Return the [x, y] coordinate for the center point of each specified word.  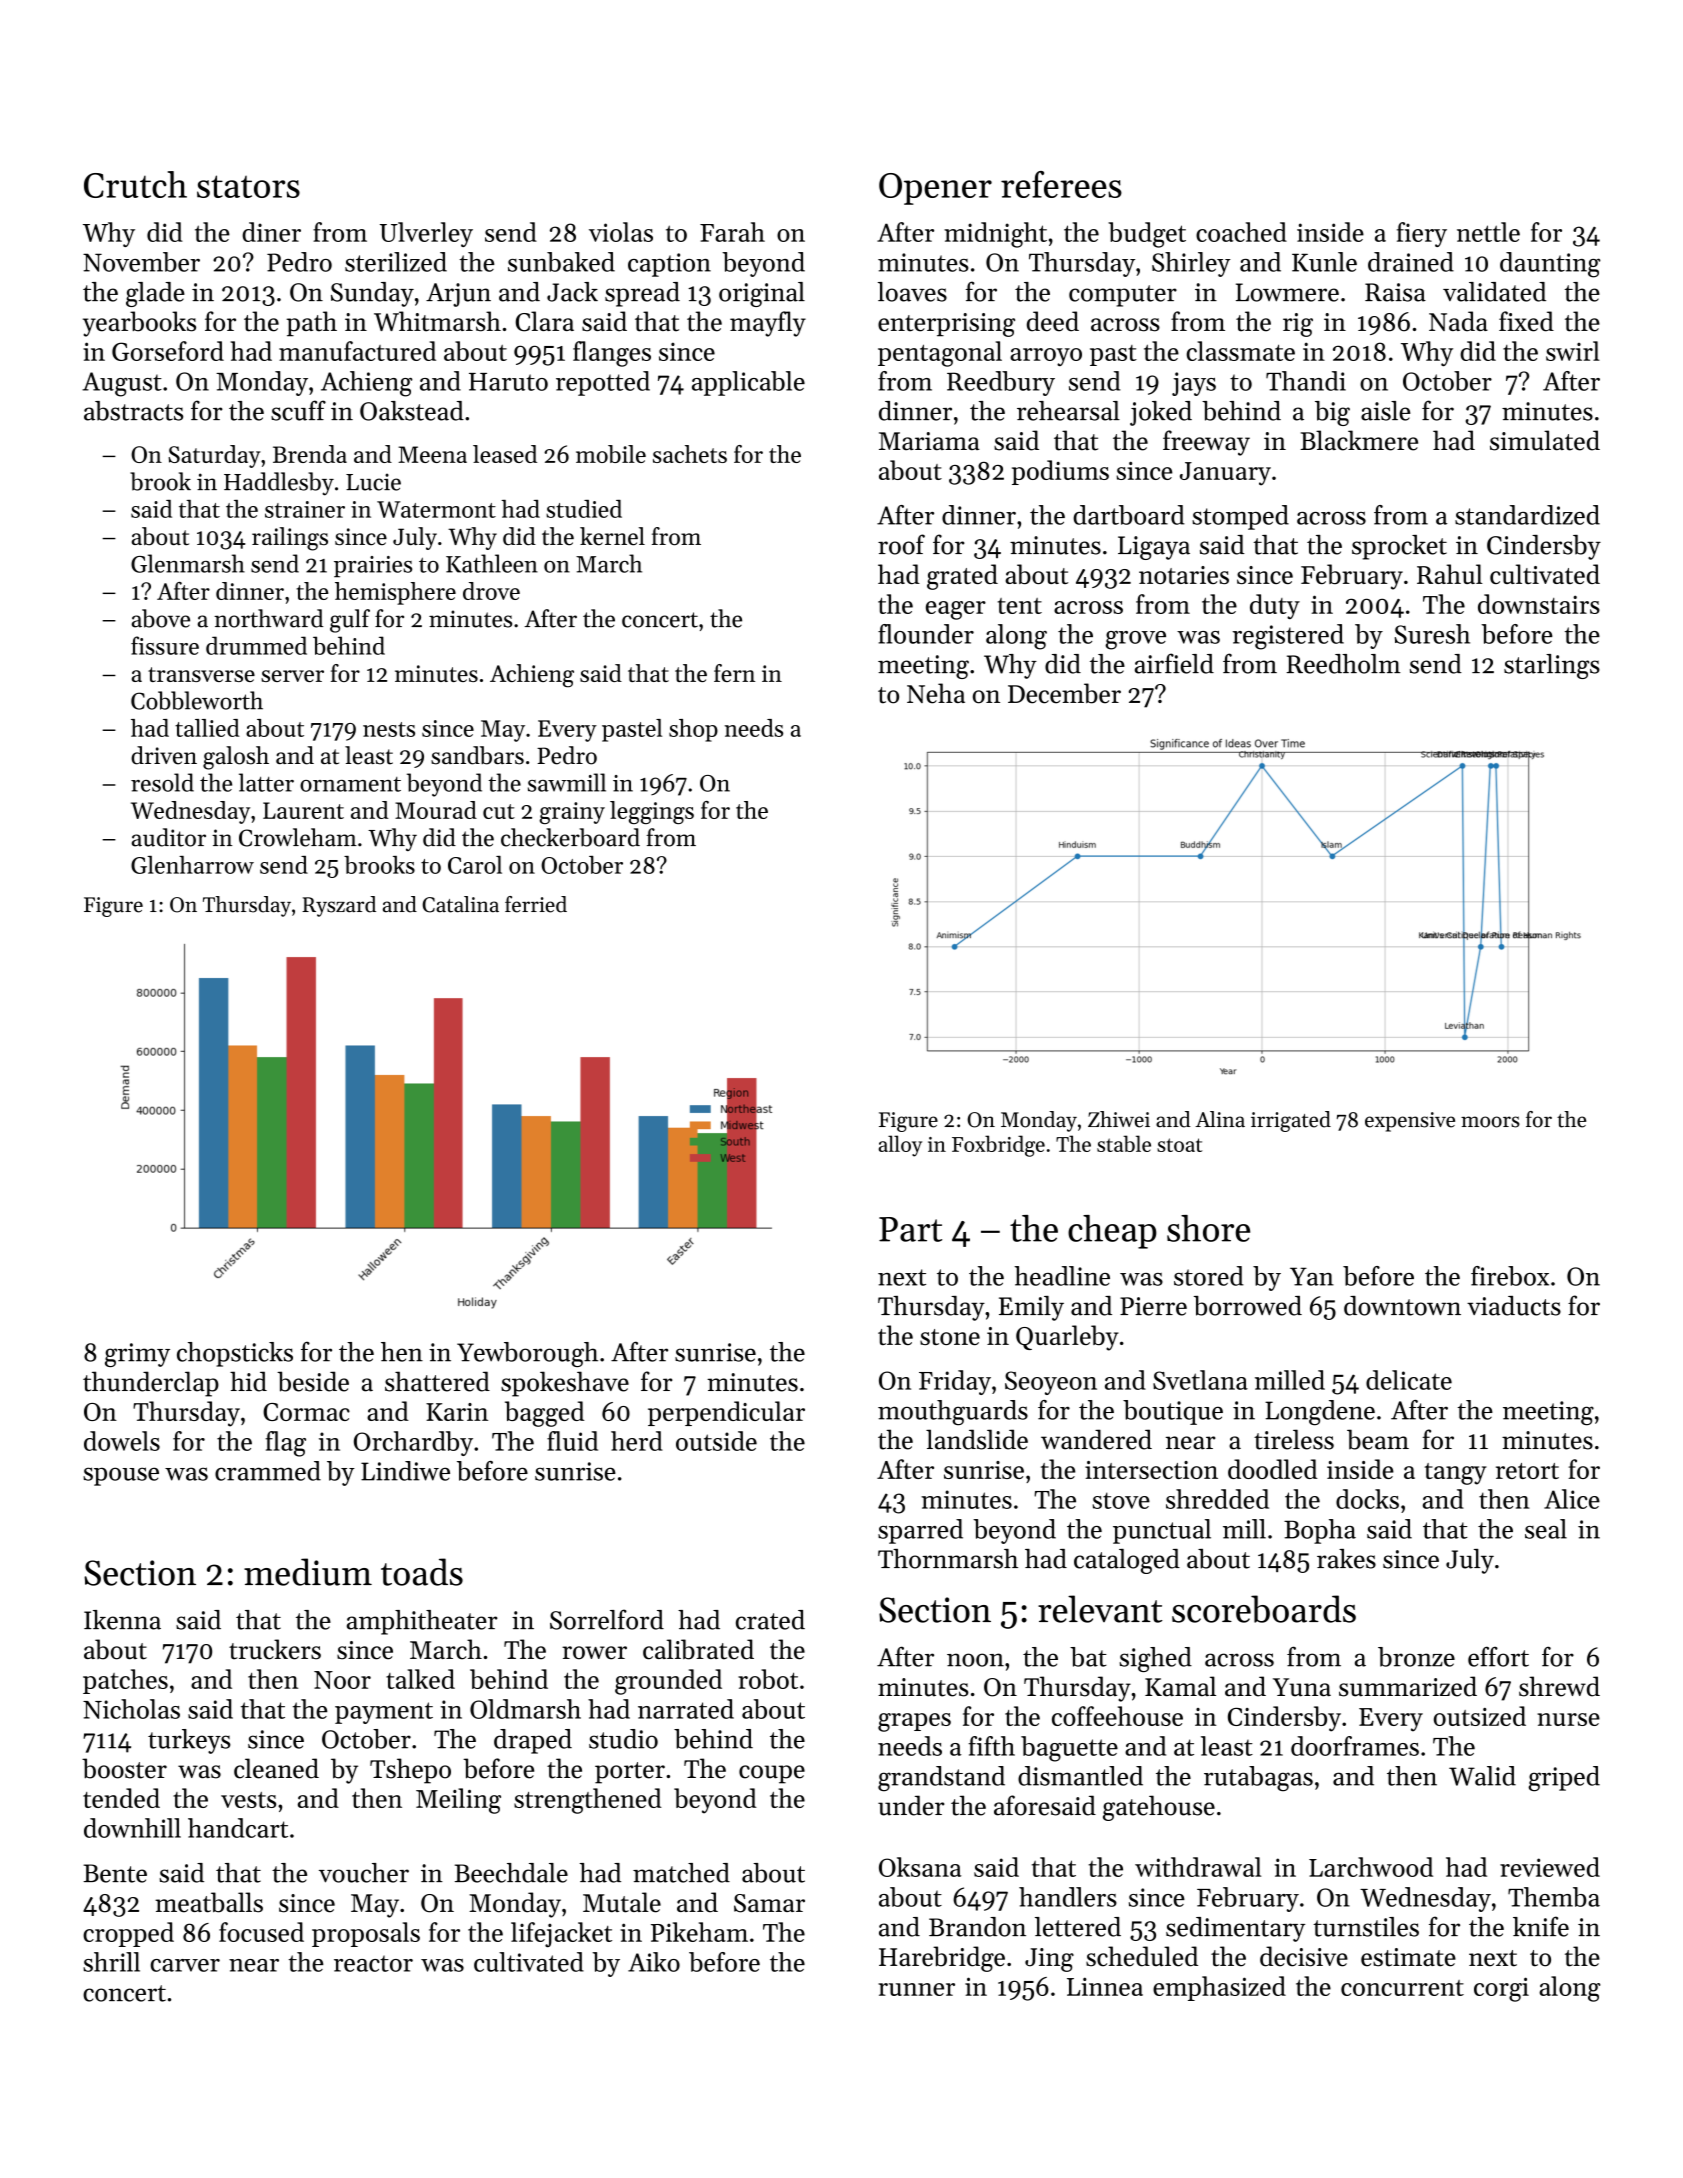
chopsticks [235, 1354]
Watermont [436, 509]
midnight [995, 235]
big [1332, 413]
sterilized [396, 262]
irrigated [1291, 1121]
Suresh [1432, 634]
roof [901, 544]
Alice [1572, 1499]
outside [716, 1441]
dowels [122, 1441]
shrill [111, 1962]
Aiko [654, 1962]
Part [910, 1229]
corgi [1501, 1989]
